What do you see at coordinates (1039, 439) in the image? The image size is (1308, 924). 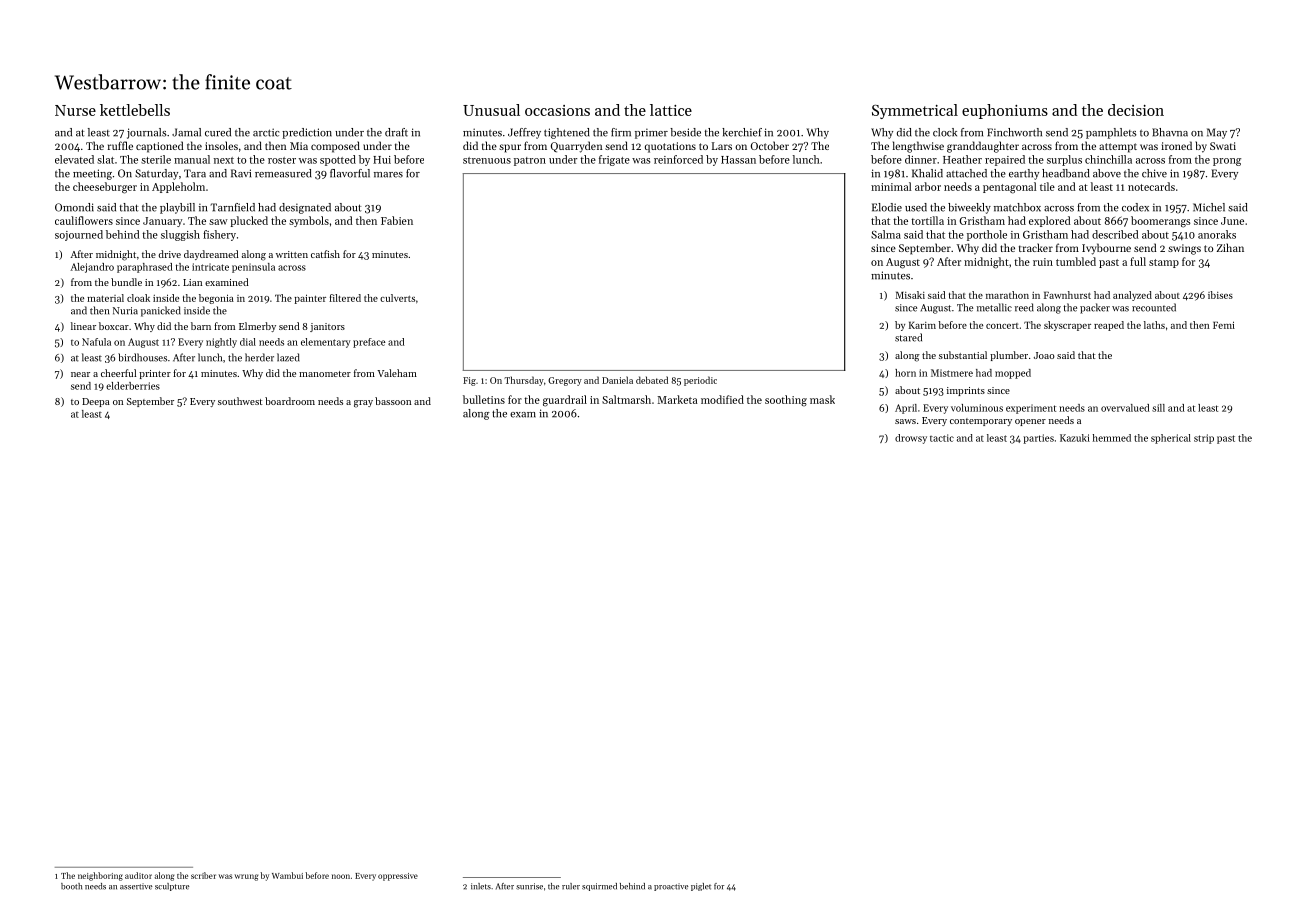 I see `parties` at bounding box center [1039, 439].
